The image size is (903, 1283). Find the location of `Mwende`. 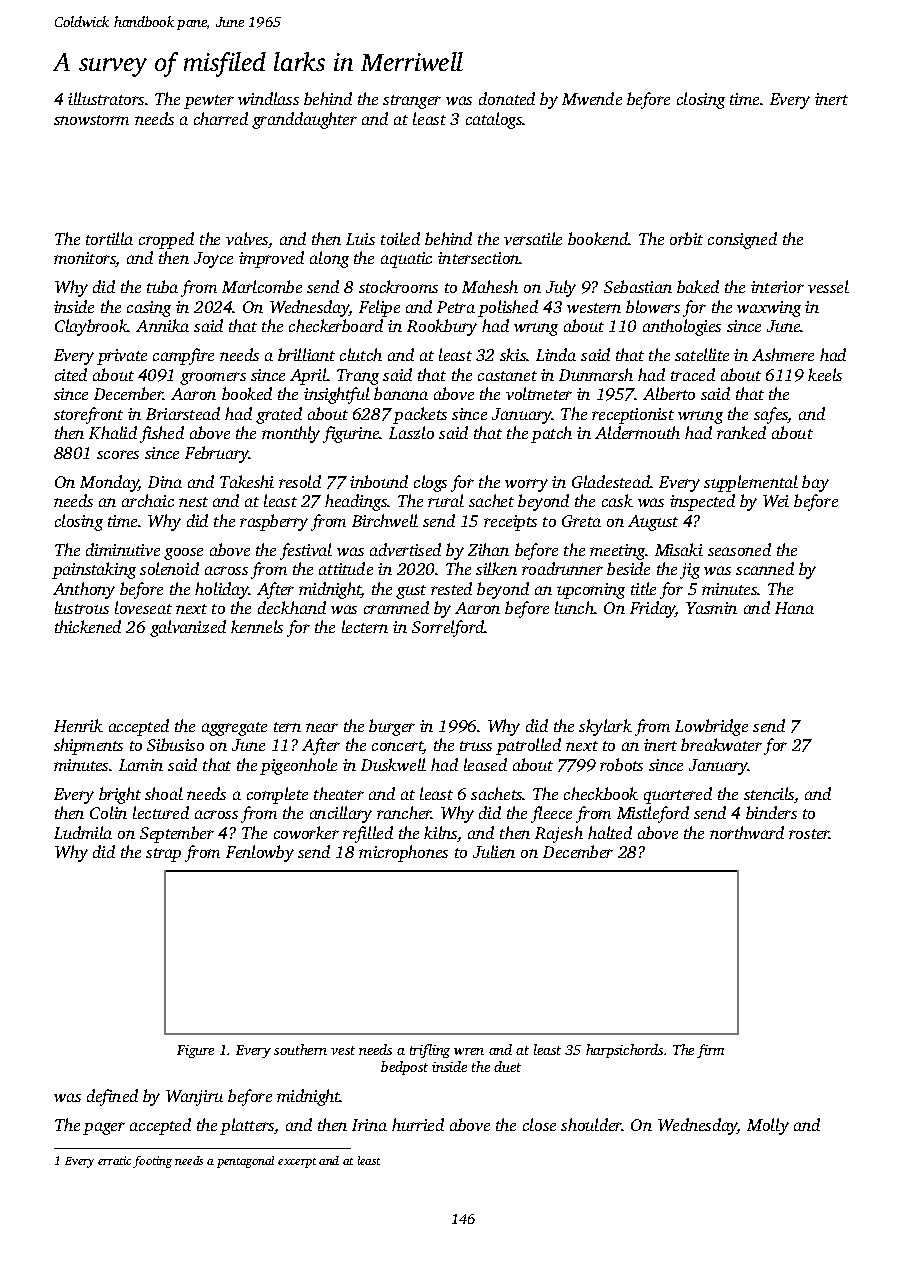

Mwende is located at coordinates (592, 98).
